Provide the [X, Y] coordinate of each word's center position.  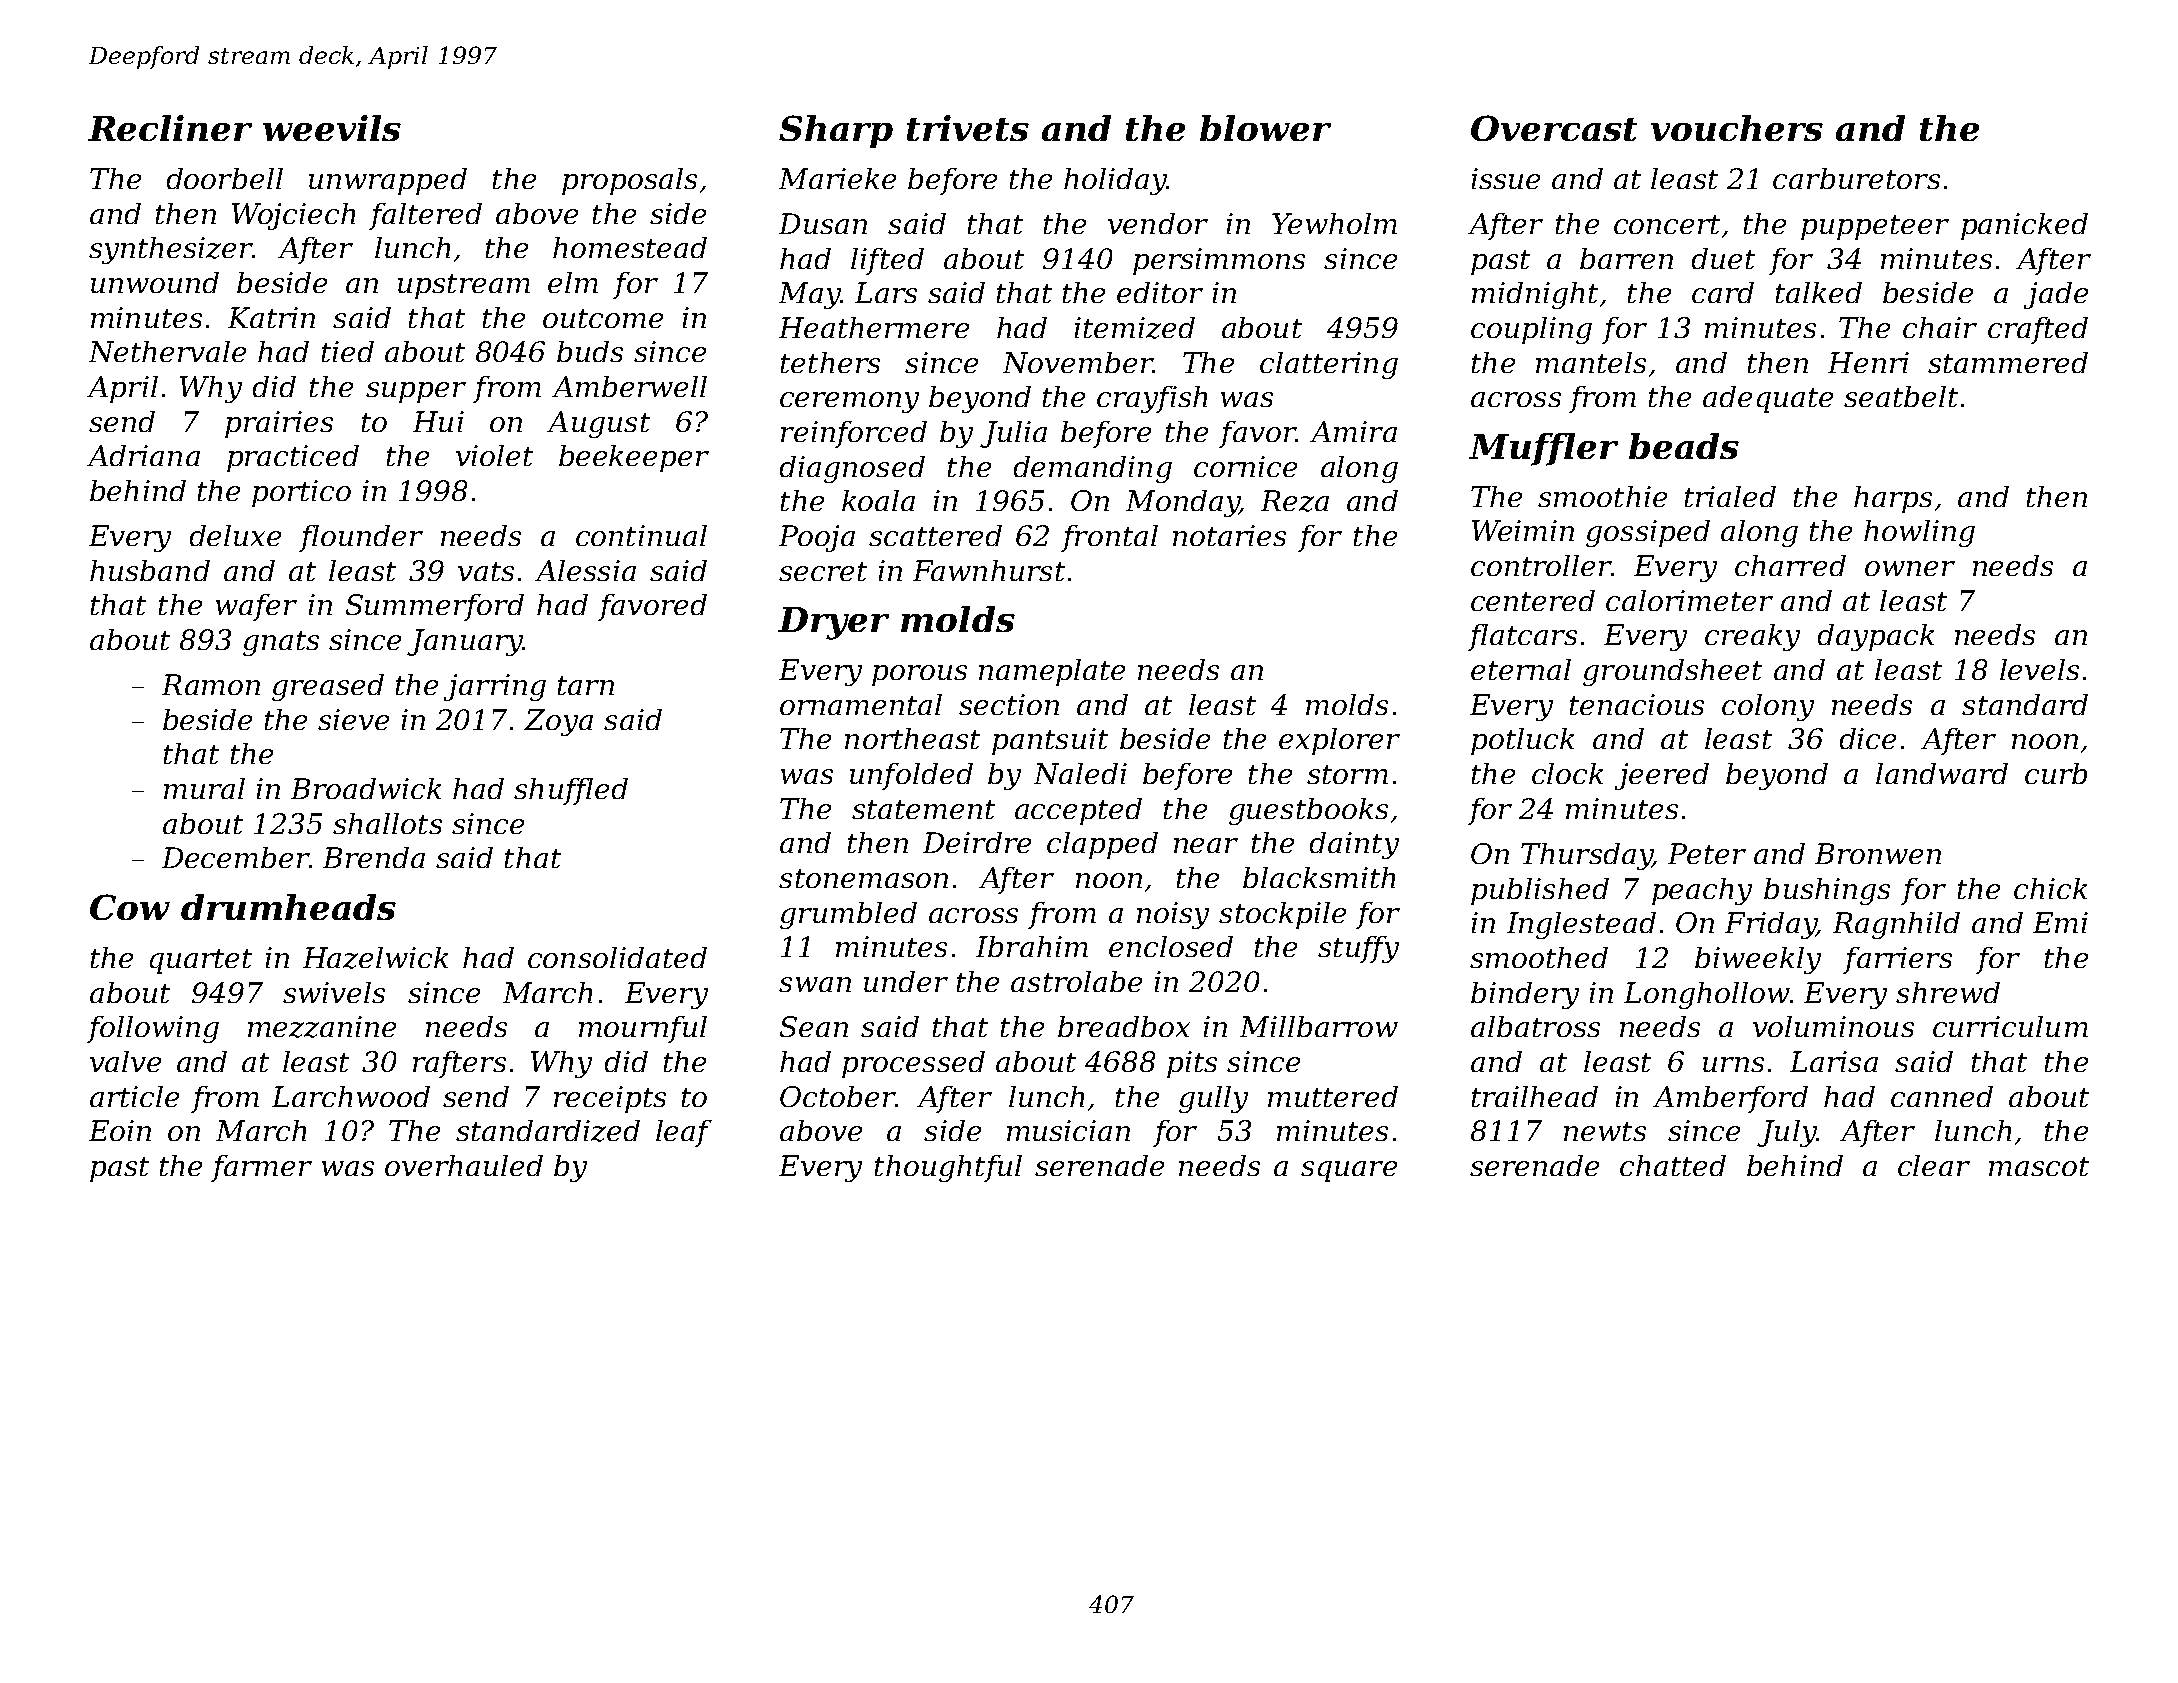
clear [1934, 1165]
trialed [1730, 496]
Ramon [211, 684]
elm [573, 282]
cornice [1245, 466]
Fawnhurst [989, 570]
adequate [1768, 399]
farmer [261, 1168]
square [1349, 1171]
